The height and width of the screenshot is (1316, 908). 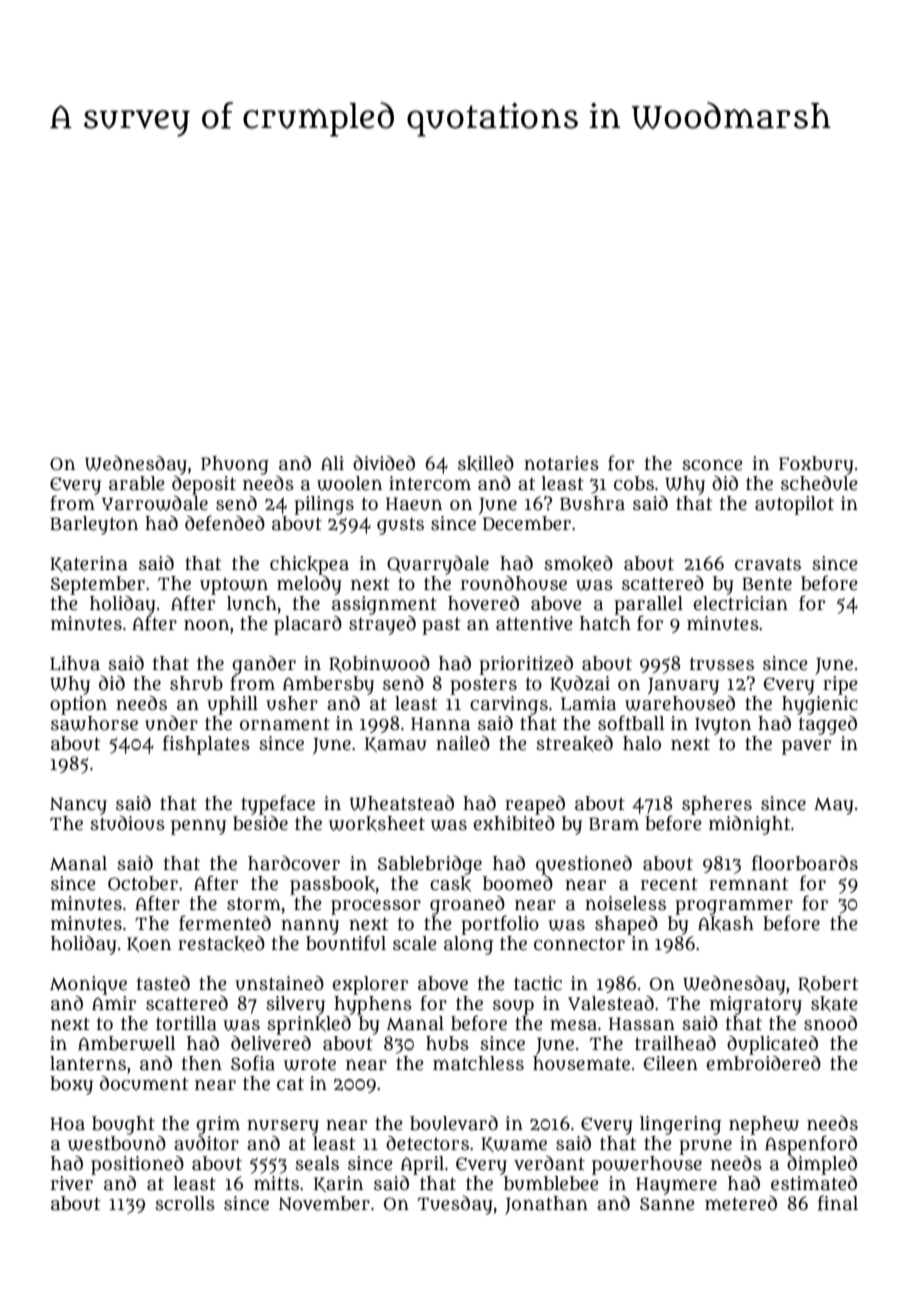 What do you see at coordinates (816, 465) in the screenshot?
I see `Foxbury` at bounding box center [816, 465].
